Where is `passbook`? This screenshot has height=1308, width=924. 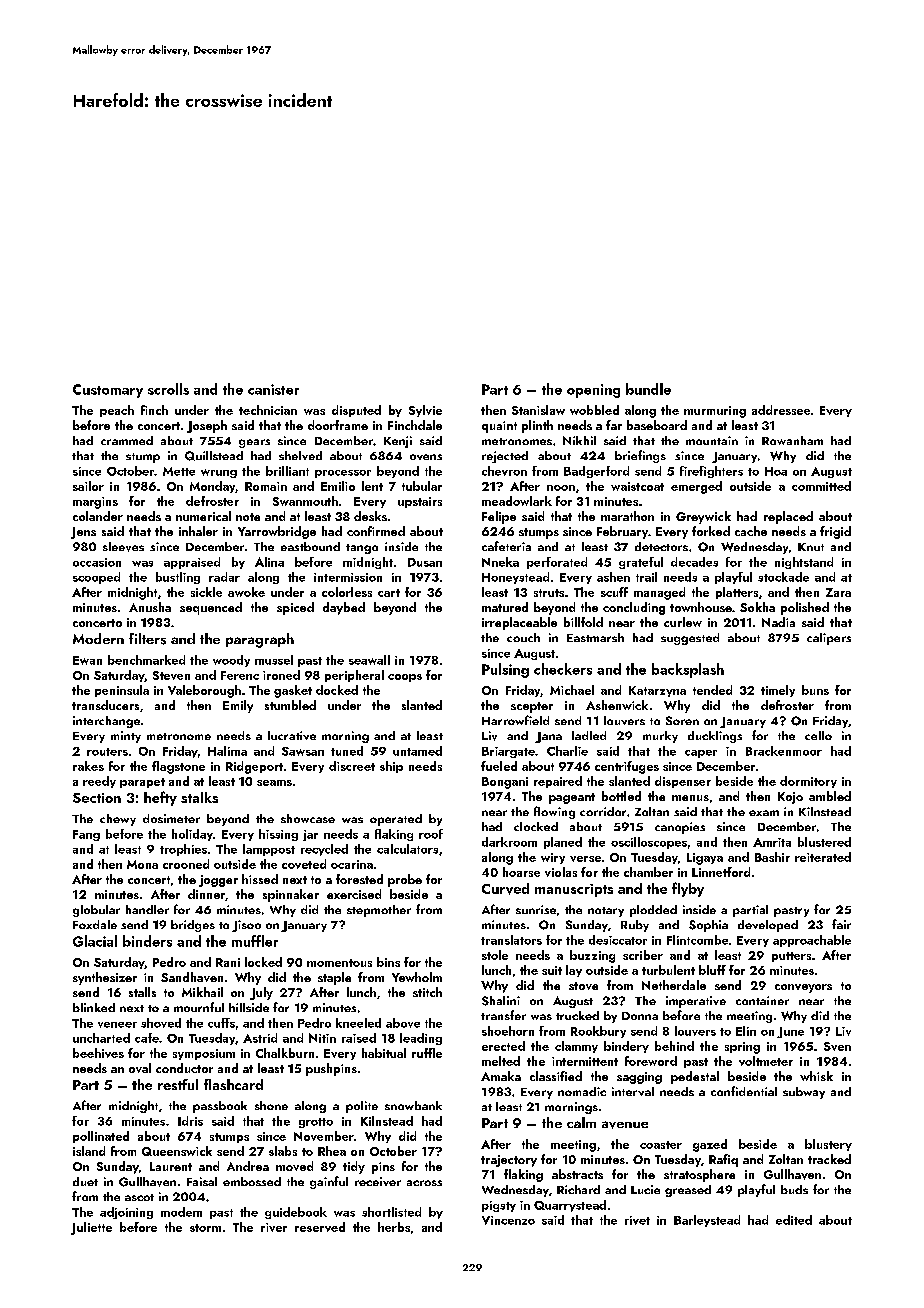
passbook is located at coordinates (220, 1107).
